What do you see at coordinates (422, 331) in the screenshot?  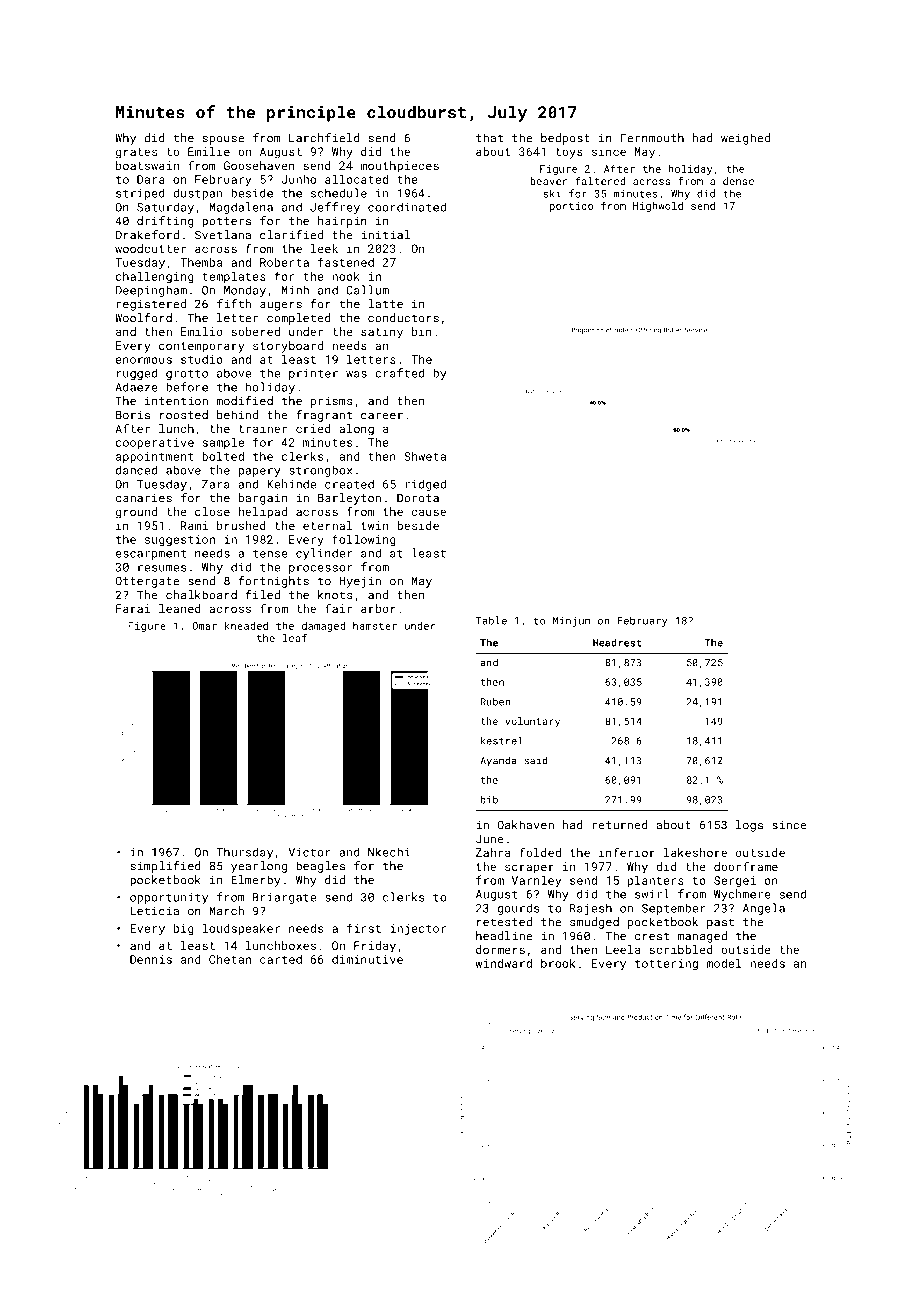 I see `bin` at bounding box center [422, 331].
